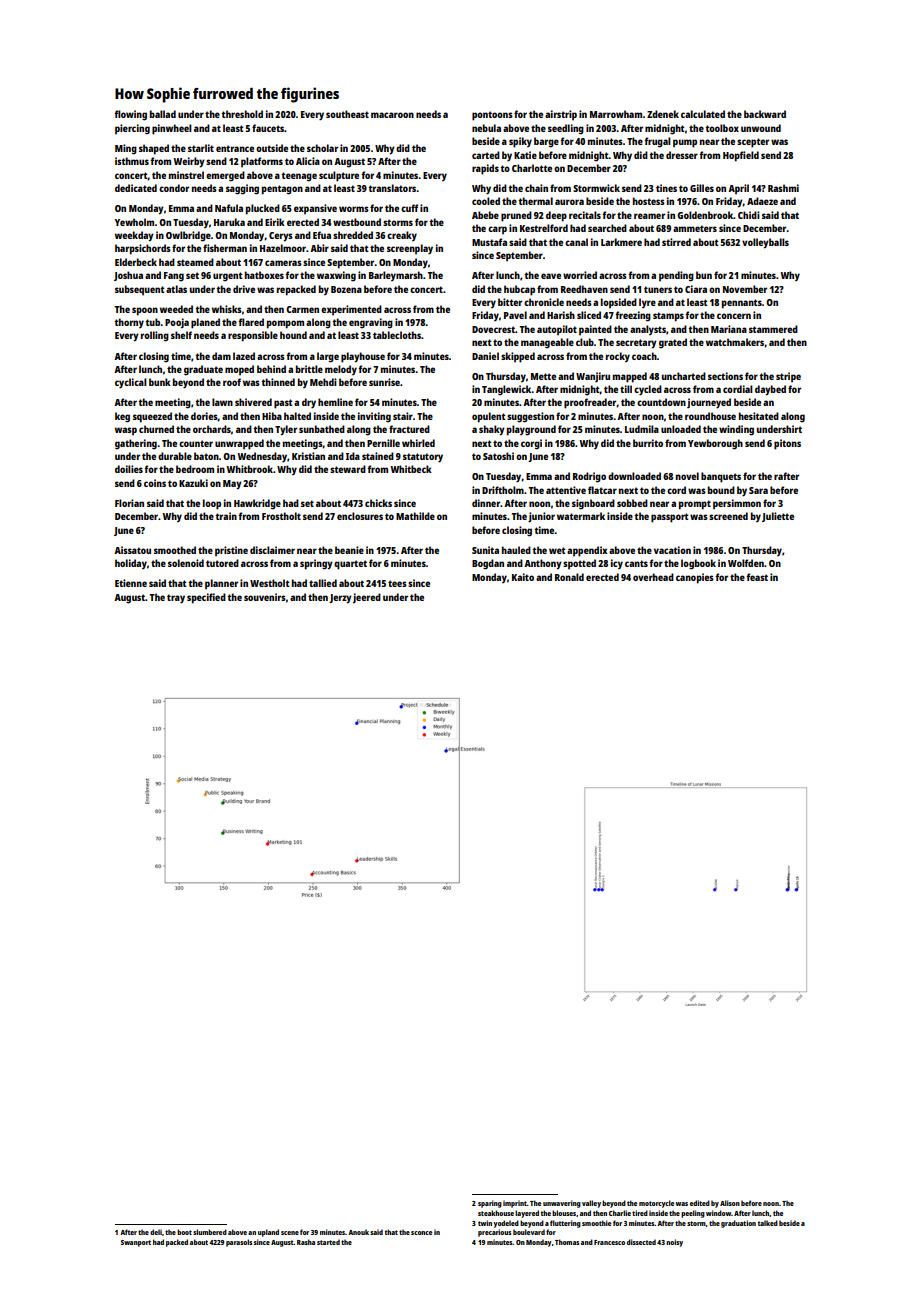 The image size is (924, 1308). What do you see at coordinates (490, 1204) in the screenshot?
I see `sparing` at bounding box center [490, 1204].
